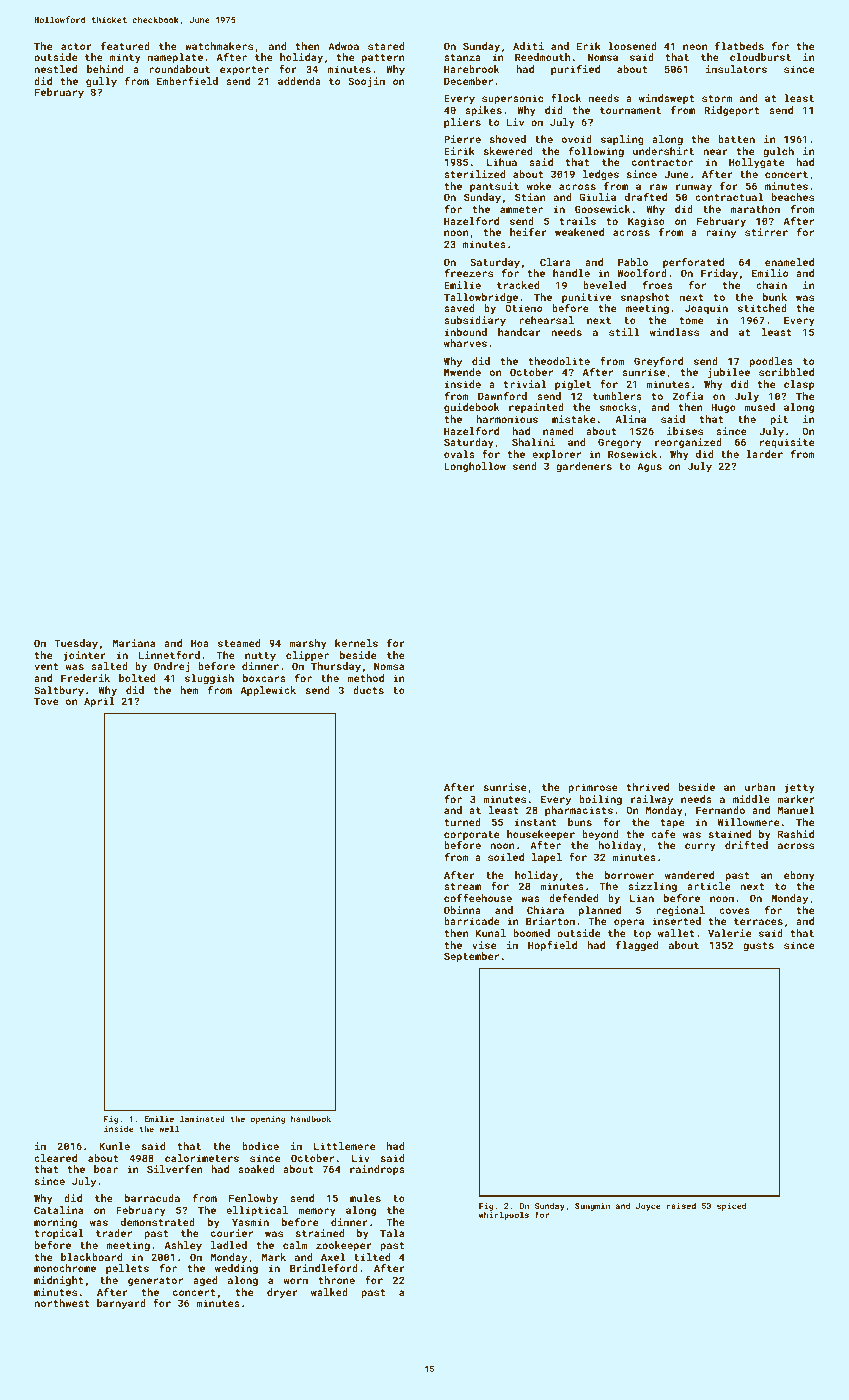 The height and width of the image is (1400, 849). I want to click on thrived, so click(648, 787).
